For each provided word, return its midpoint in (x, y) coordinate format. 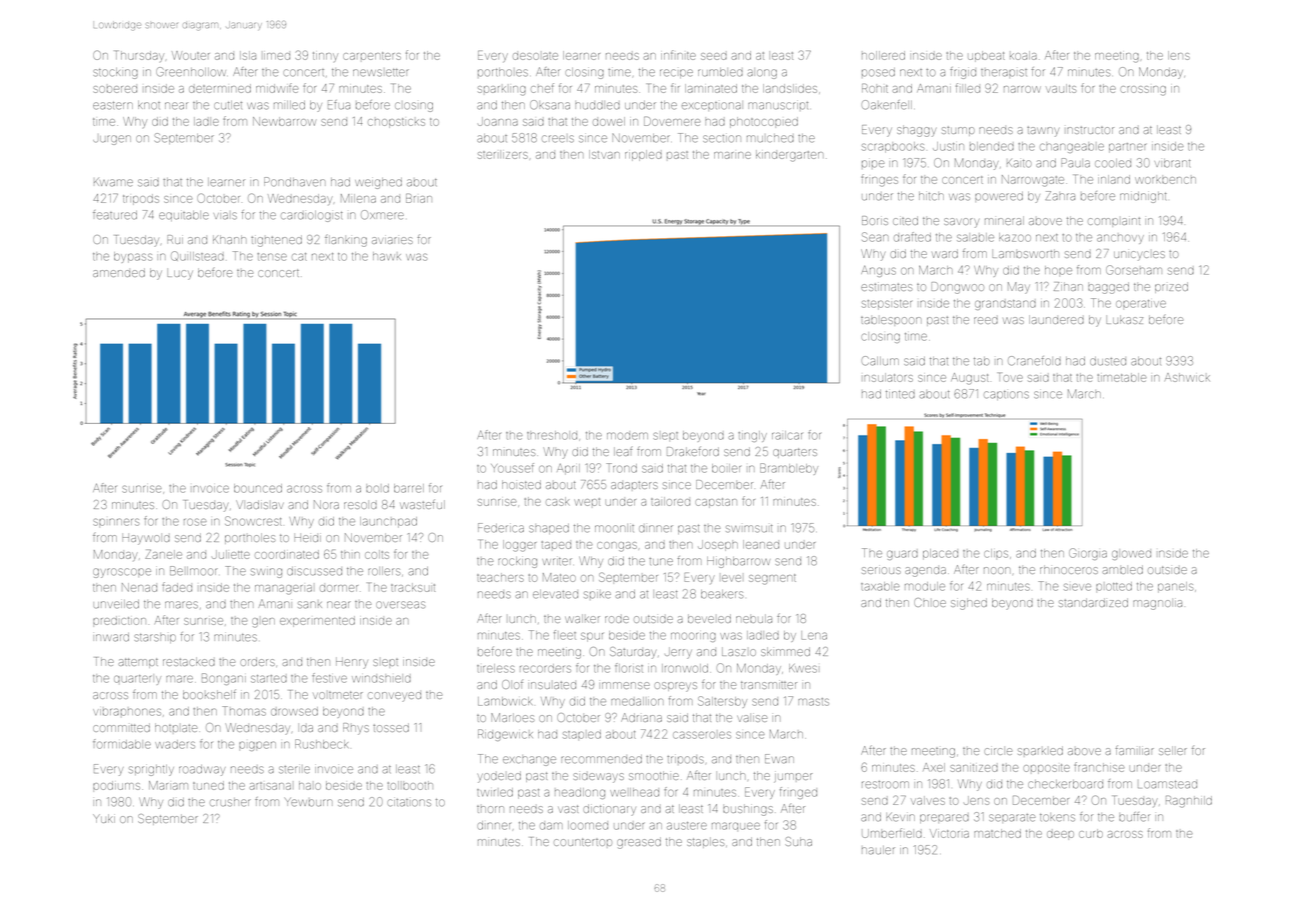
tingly (752, 436)
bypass (133, 257)
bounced (258, 488)
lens (1179, 55)
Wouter (191, 55)
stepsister (887, 305)
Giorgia (1088, 554)
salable (975, 237)
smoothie (654, 775)
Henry (352, 662)
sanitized (974, 768)
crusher (230, 802)
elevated (555, 594)
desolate (535, 56)
